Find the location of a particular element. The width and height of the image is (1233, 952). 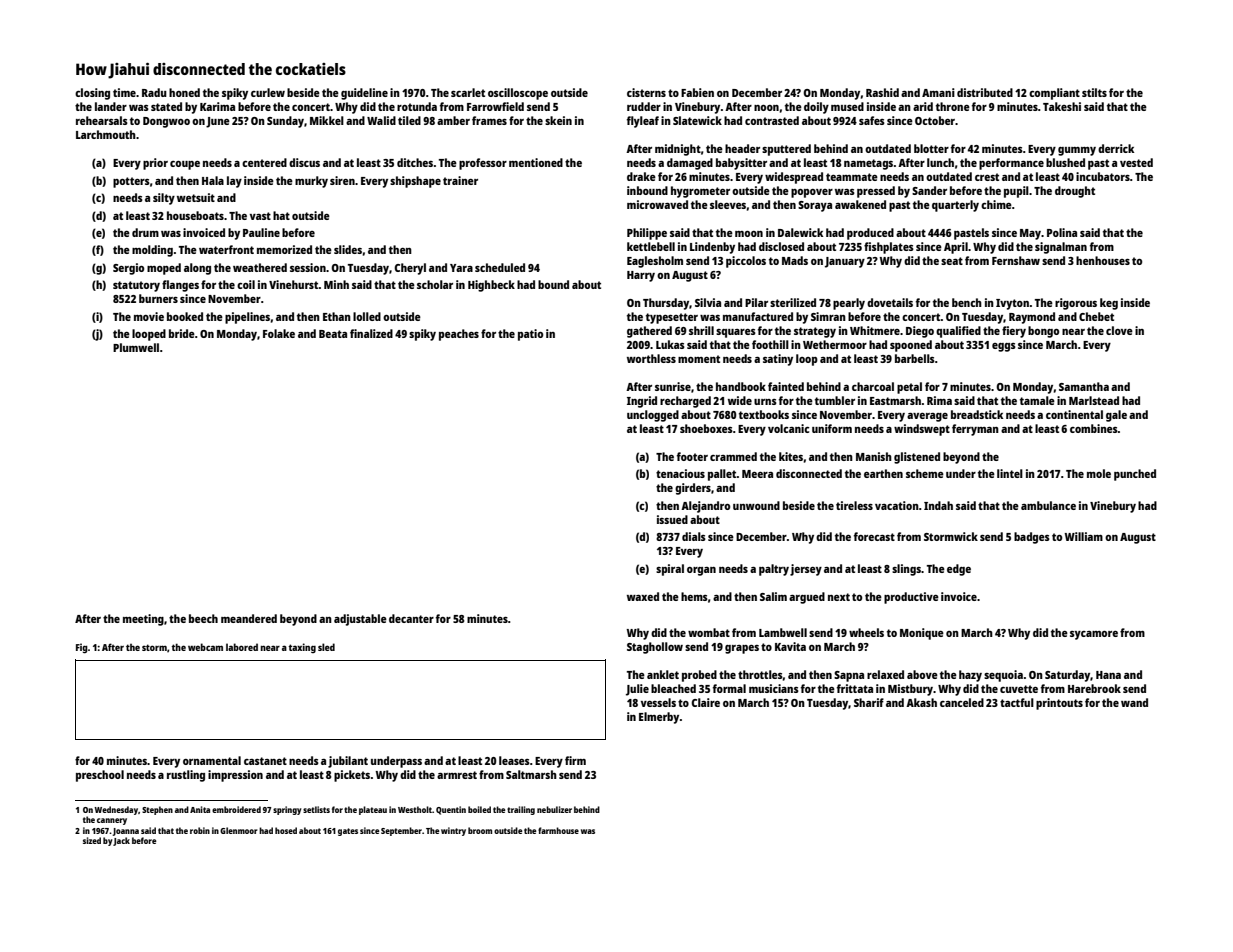

meeting is located at coordinates (143, 620).
